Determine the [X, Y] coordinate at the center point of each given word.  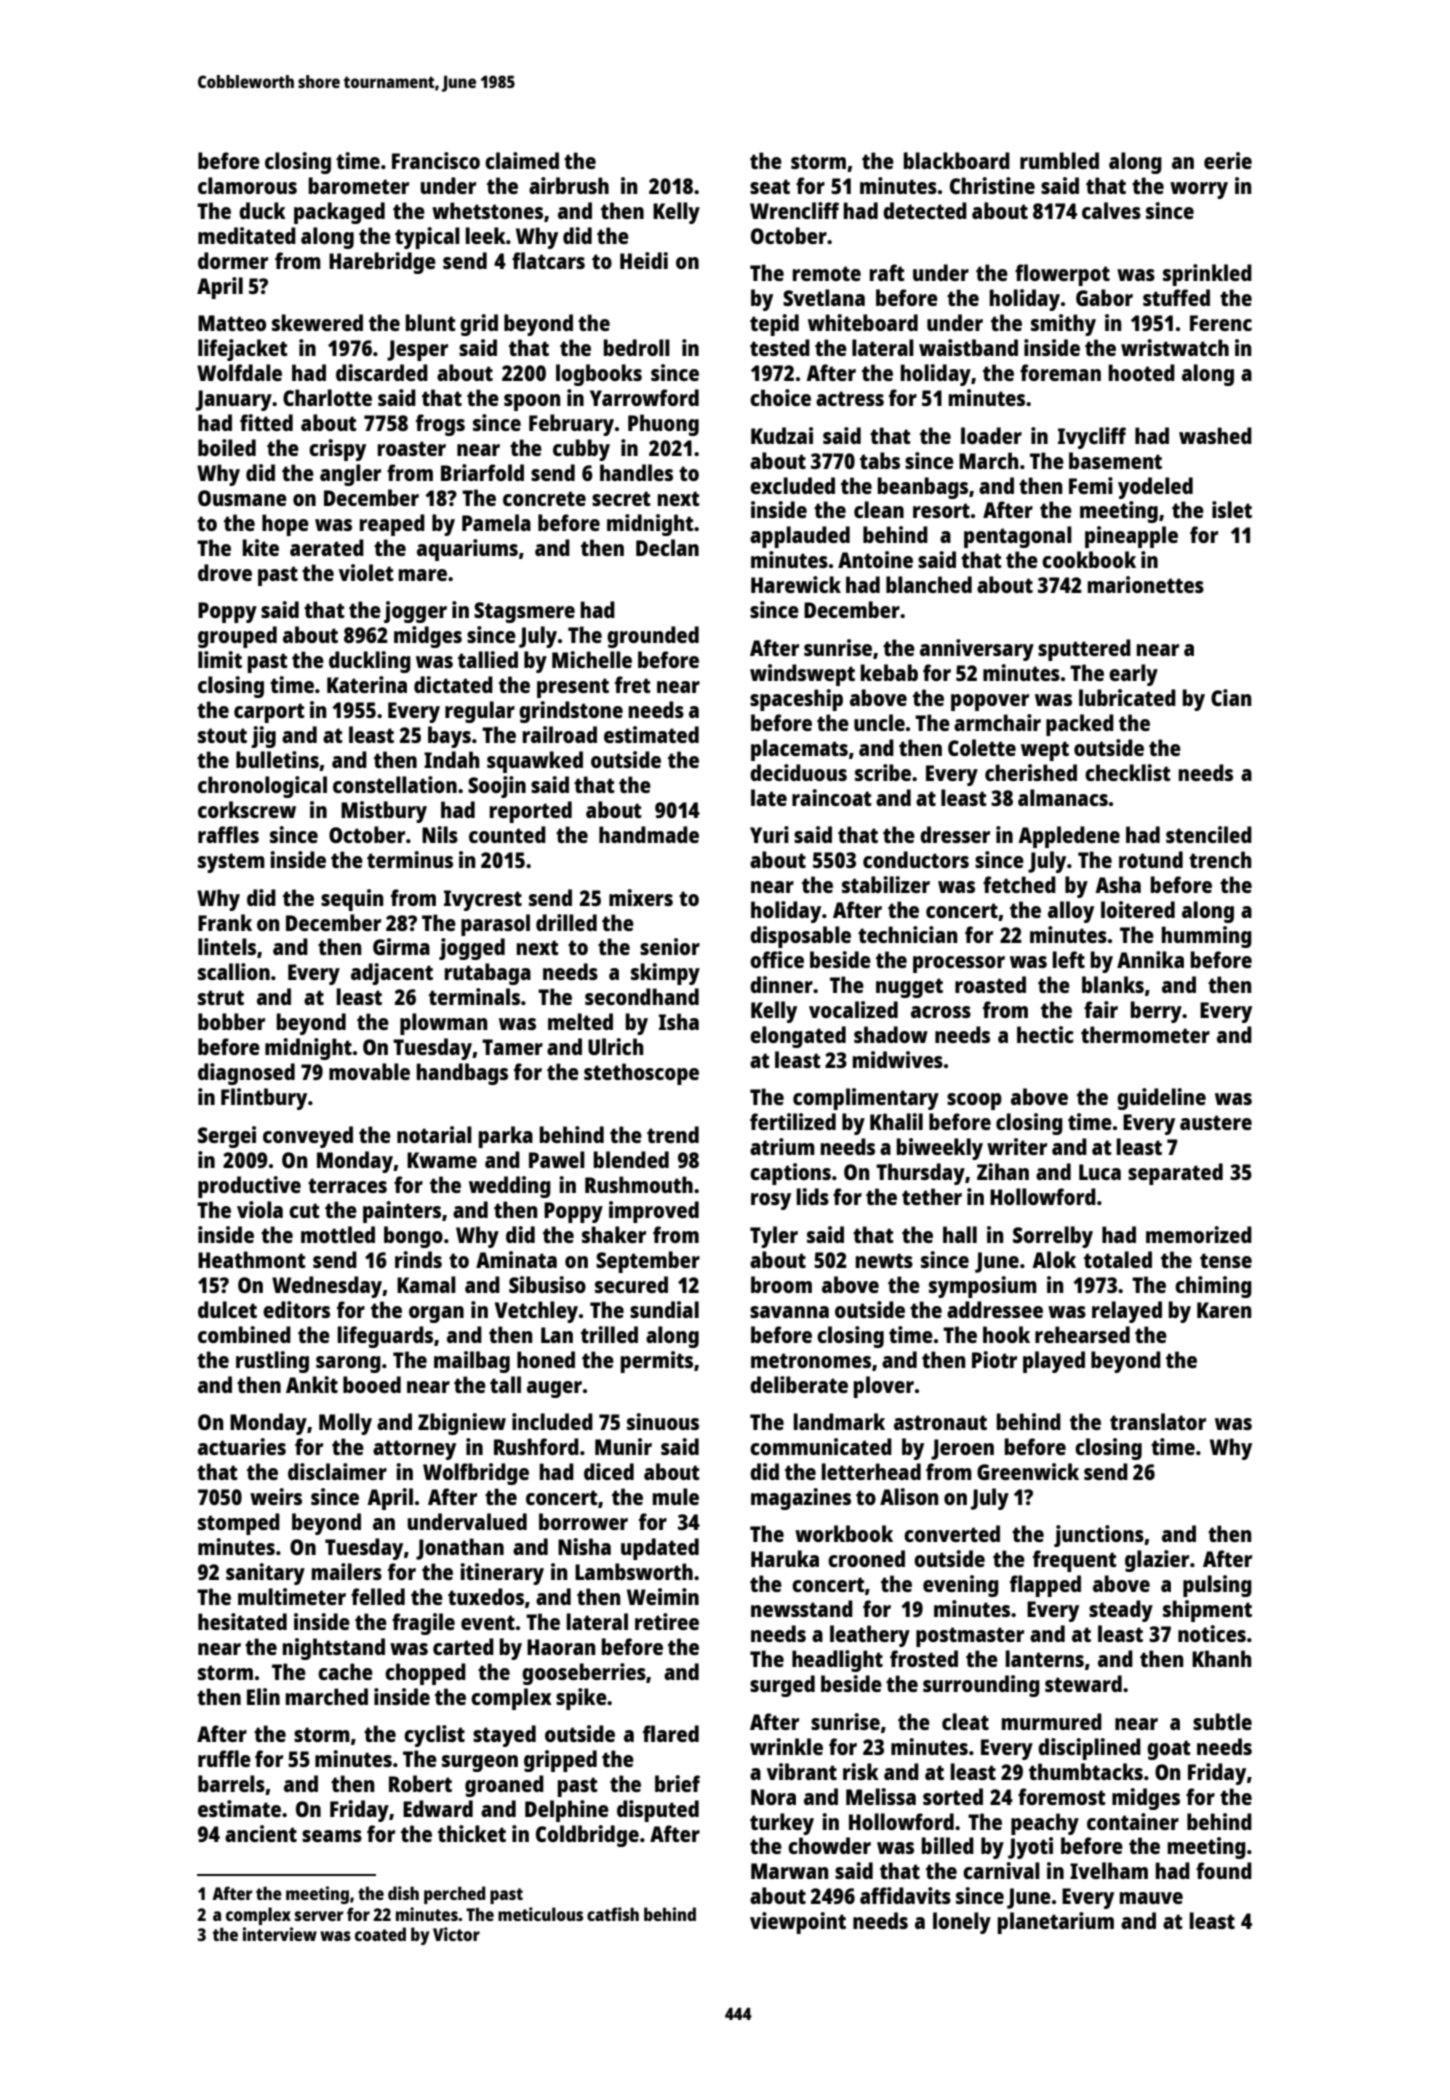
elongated [798, 1037]
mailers [347, 1571]
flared [671, 1733]
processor [959, 964]
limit [220, 659]
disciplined [1089, 1749]
